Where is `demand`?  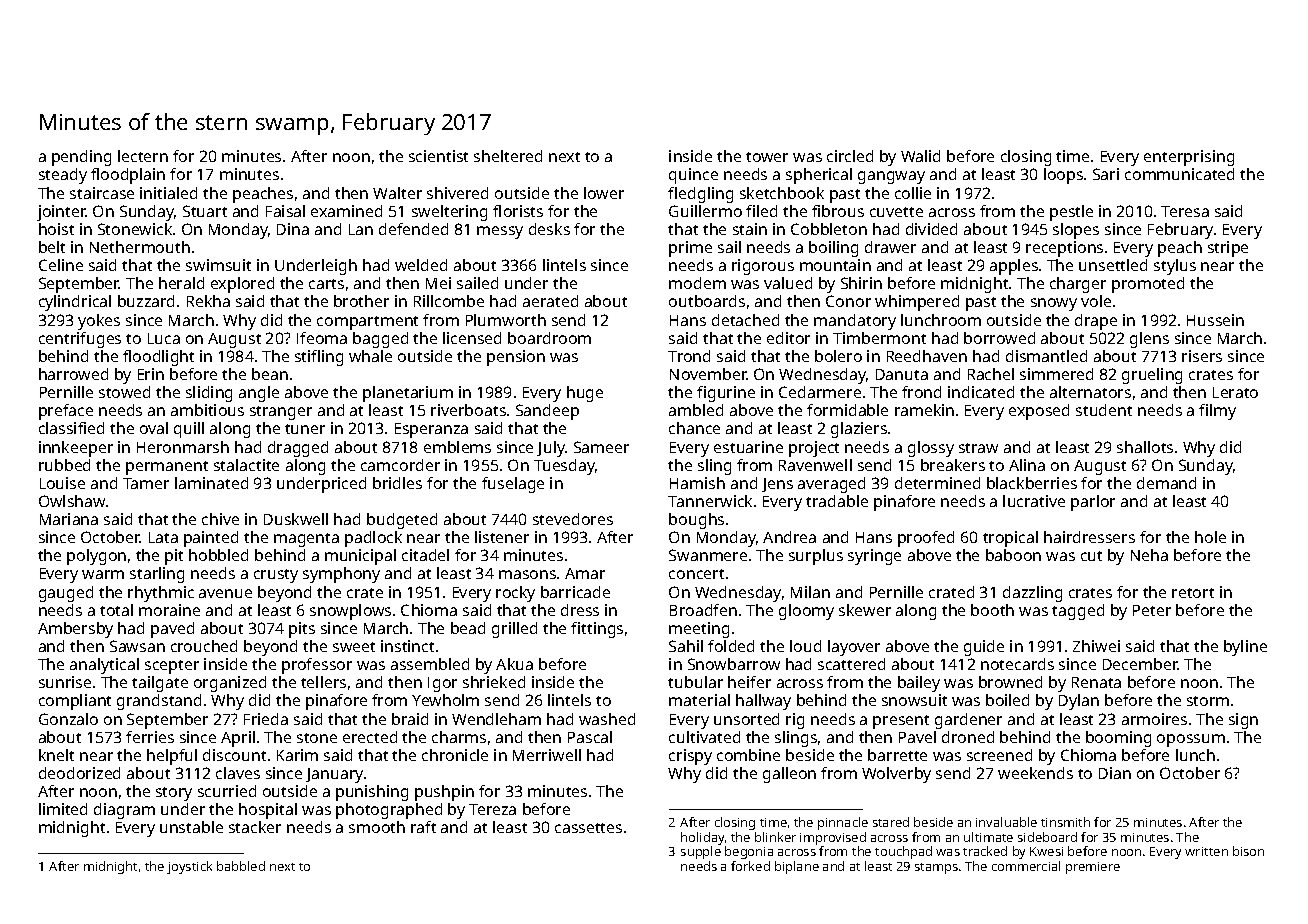
demand is located at coordinates (1166, 483).
